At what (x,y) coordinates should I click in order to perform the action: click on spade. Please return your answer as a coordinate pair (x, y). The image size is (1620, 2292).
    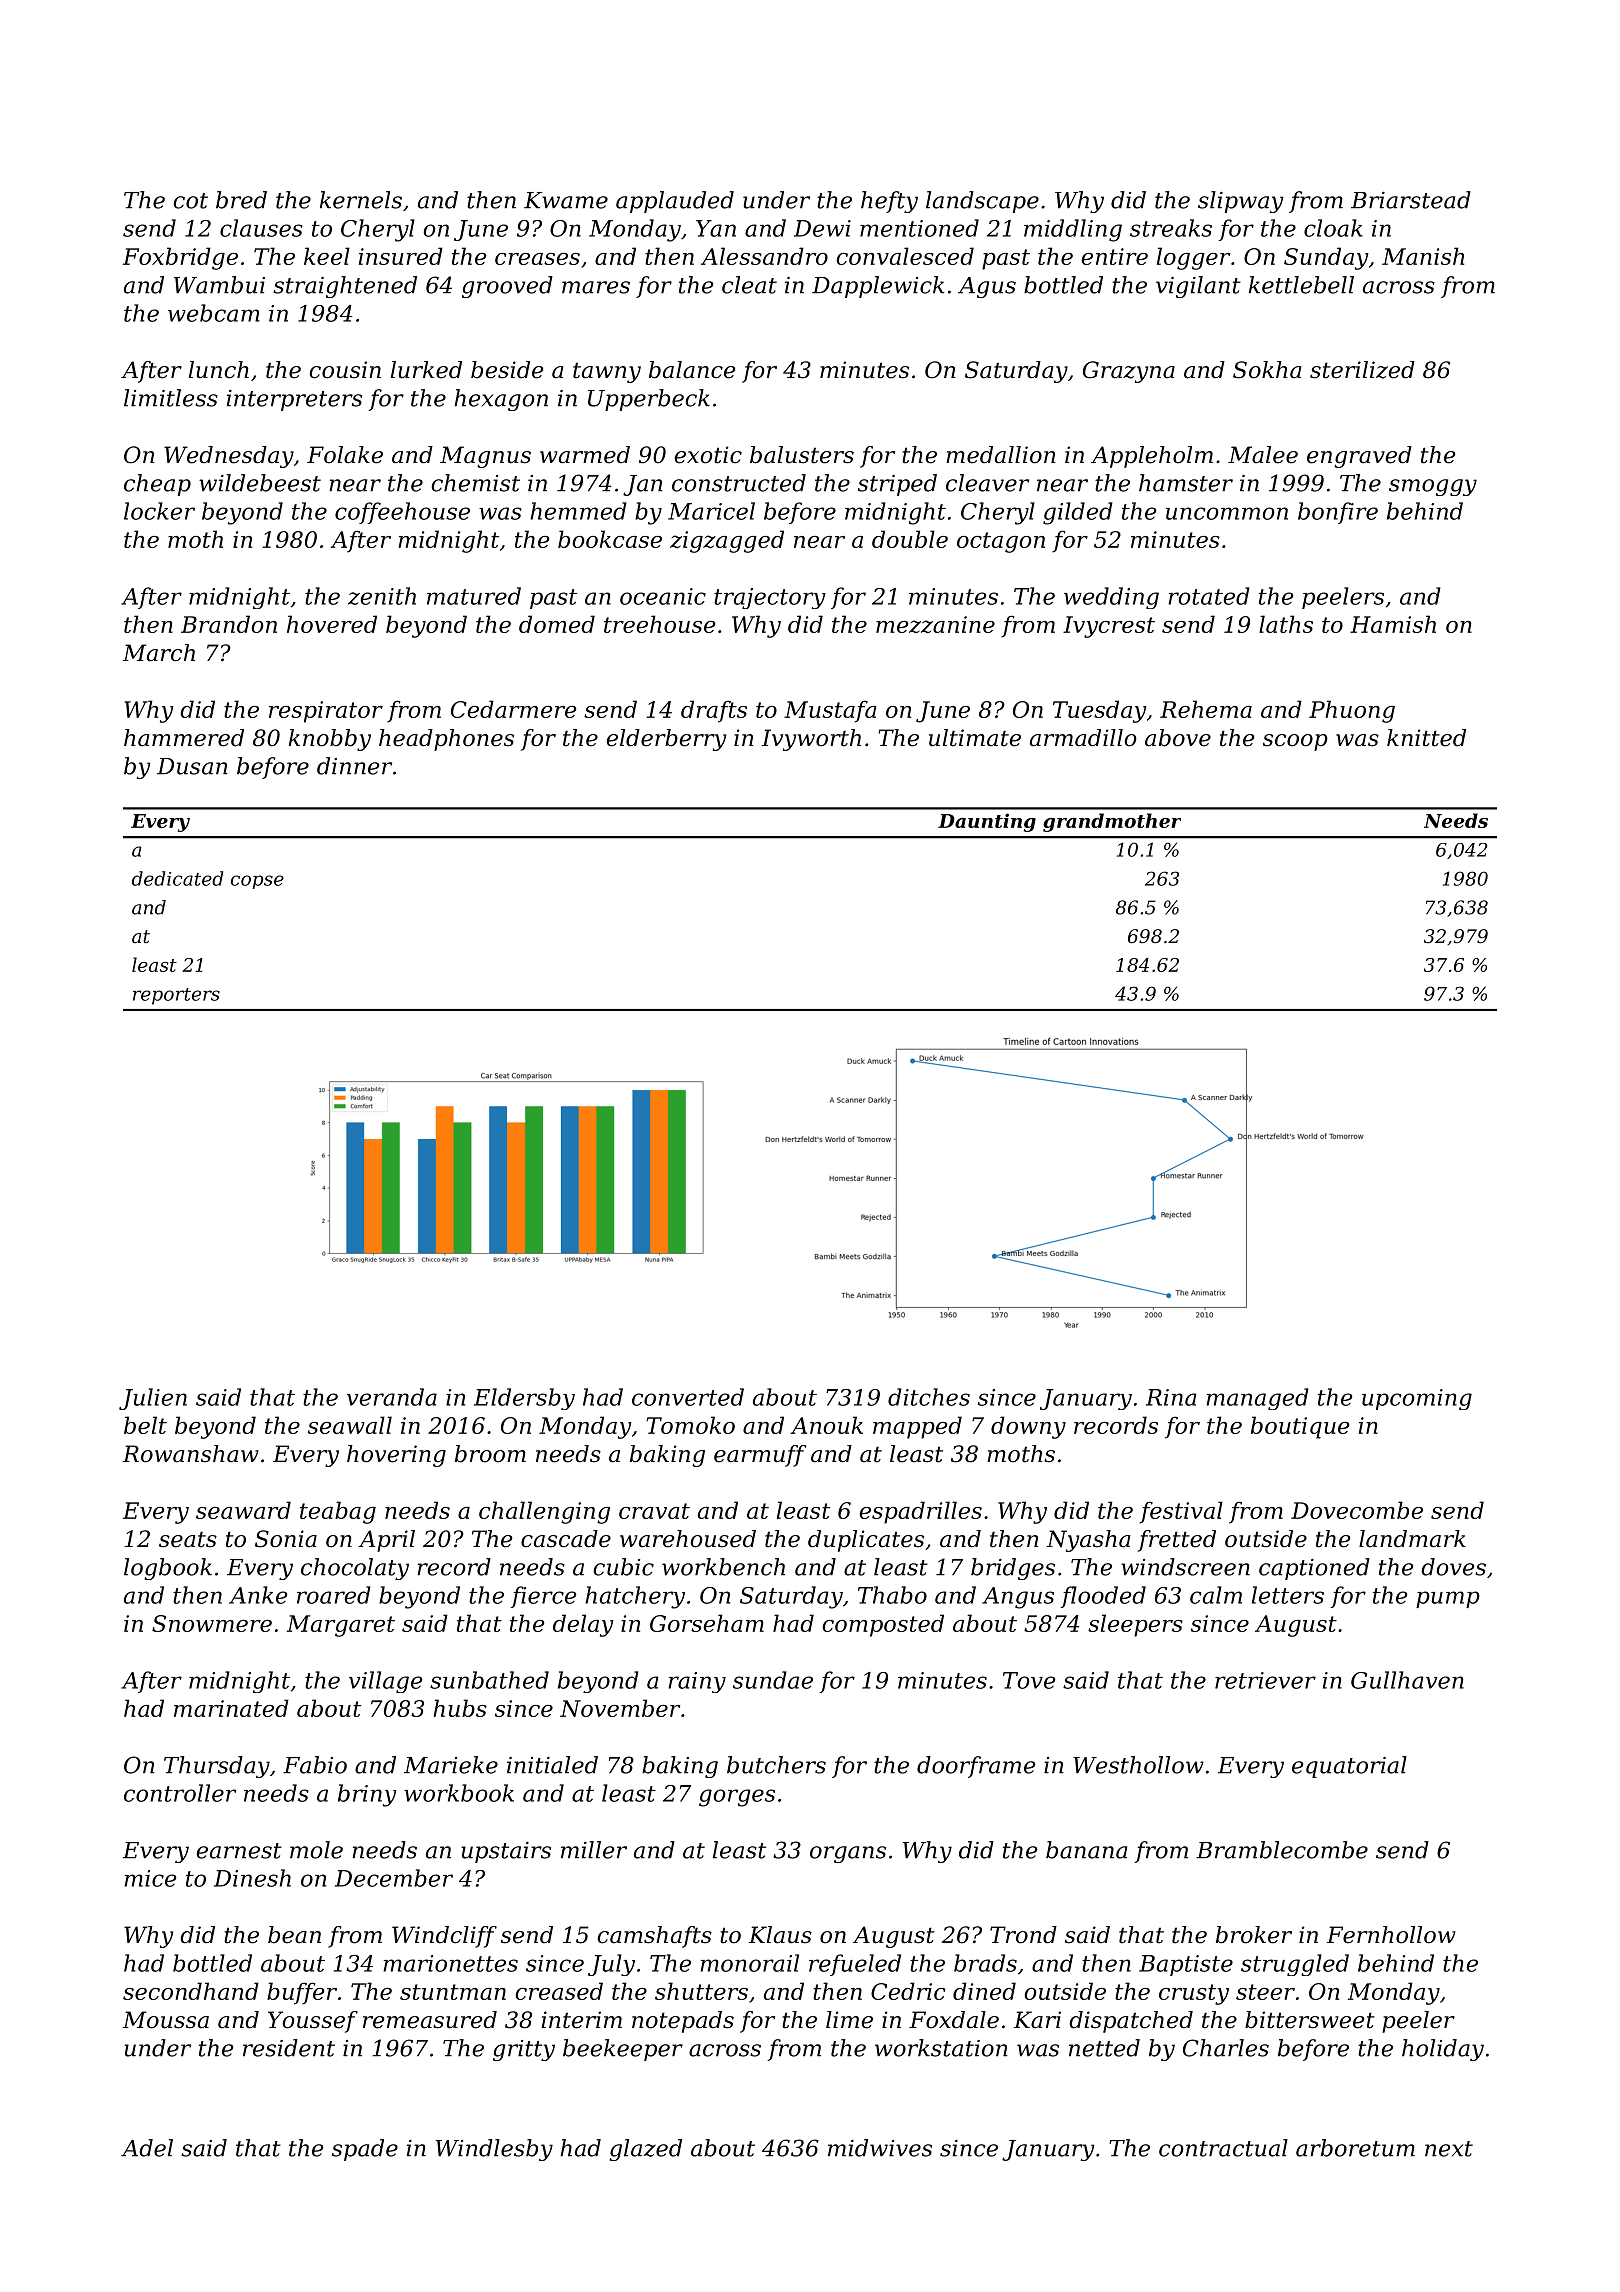
    Looking at the image, I should click on (365, 2150).
